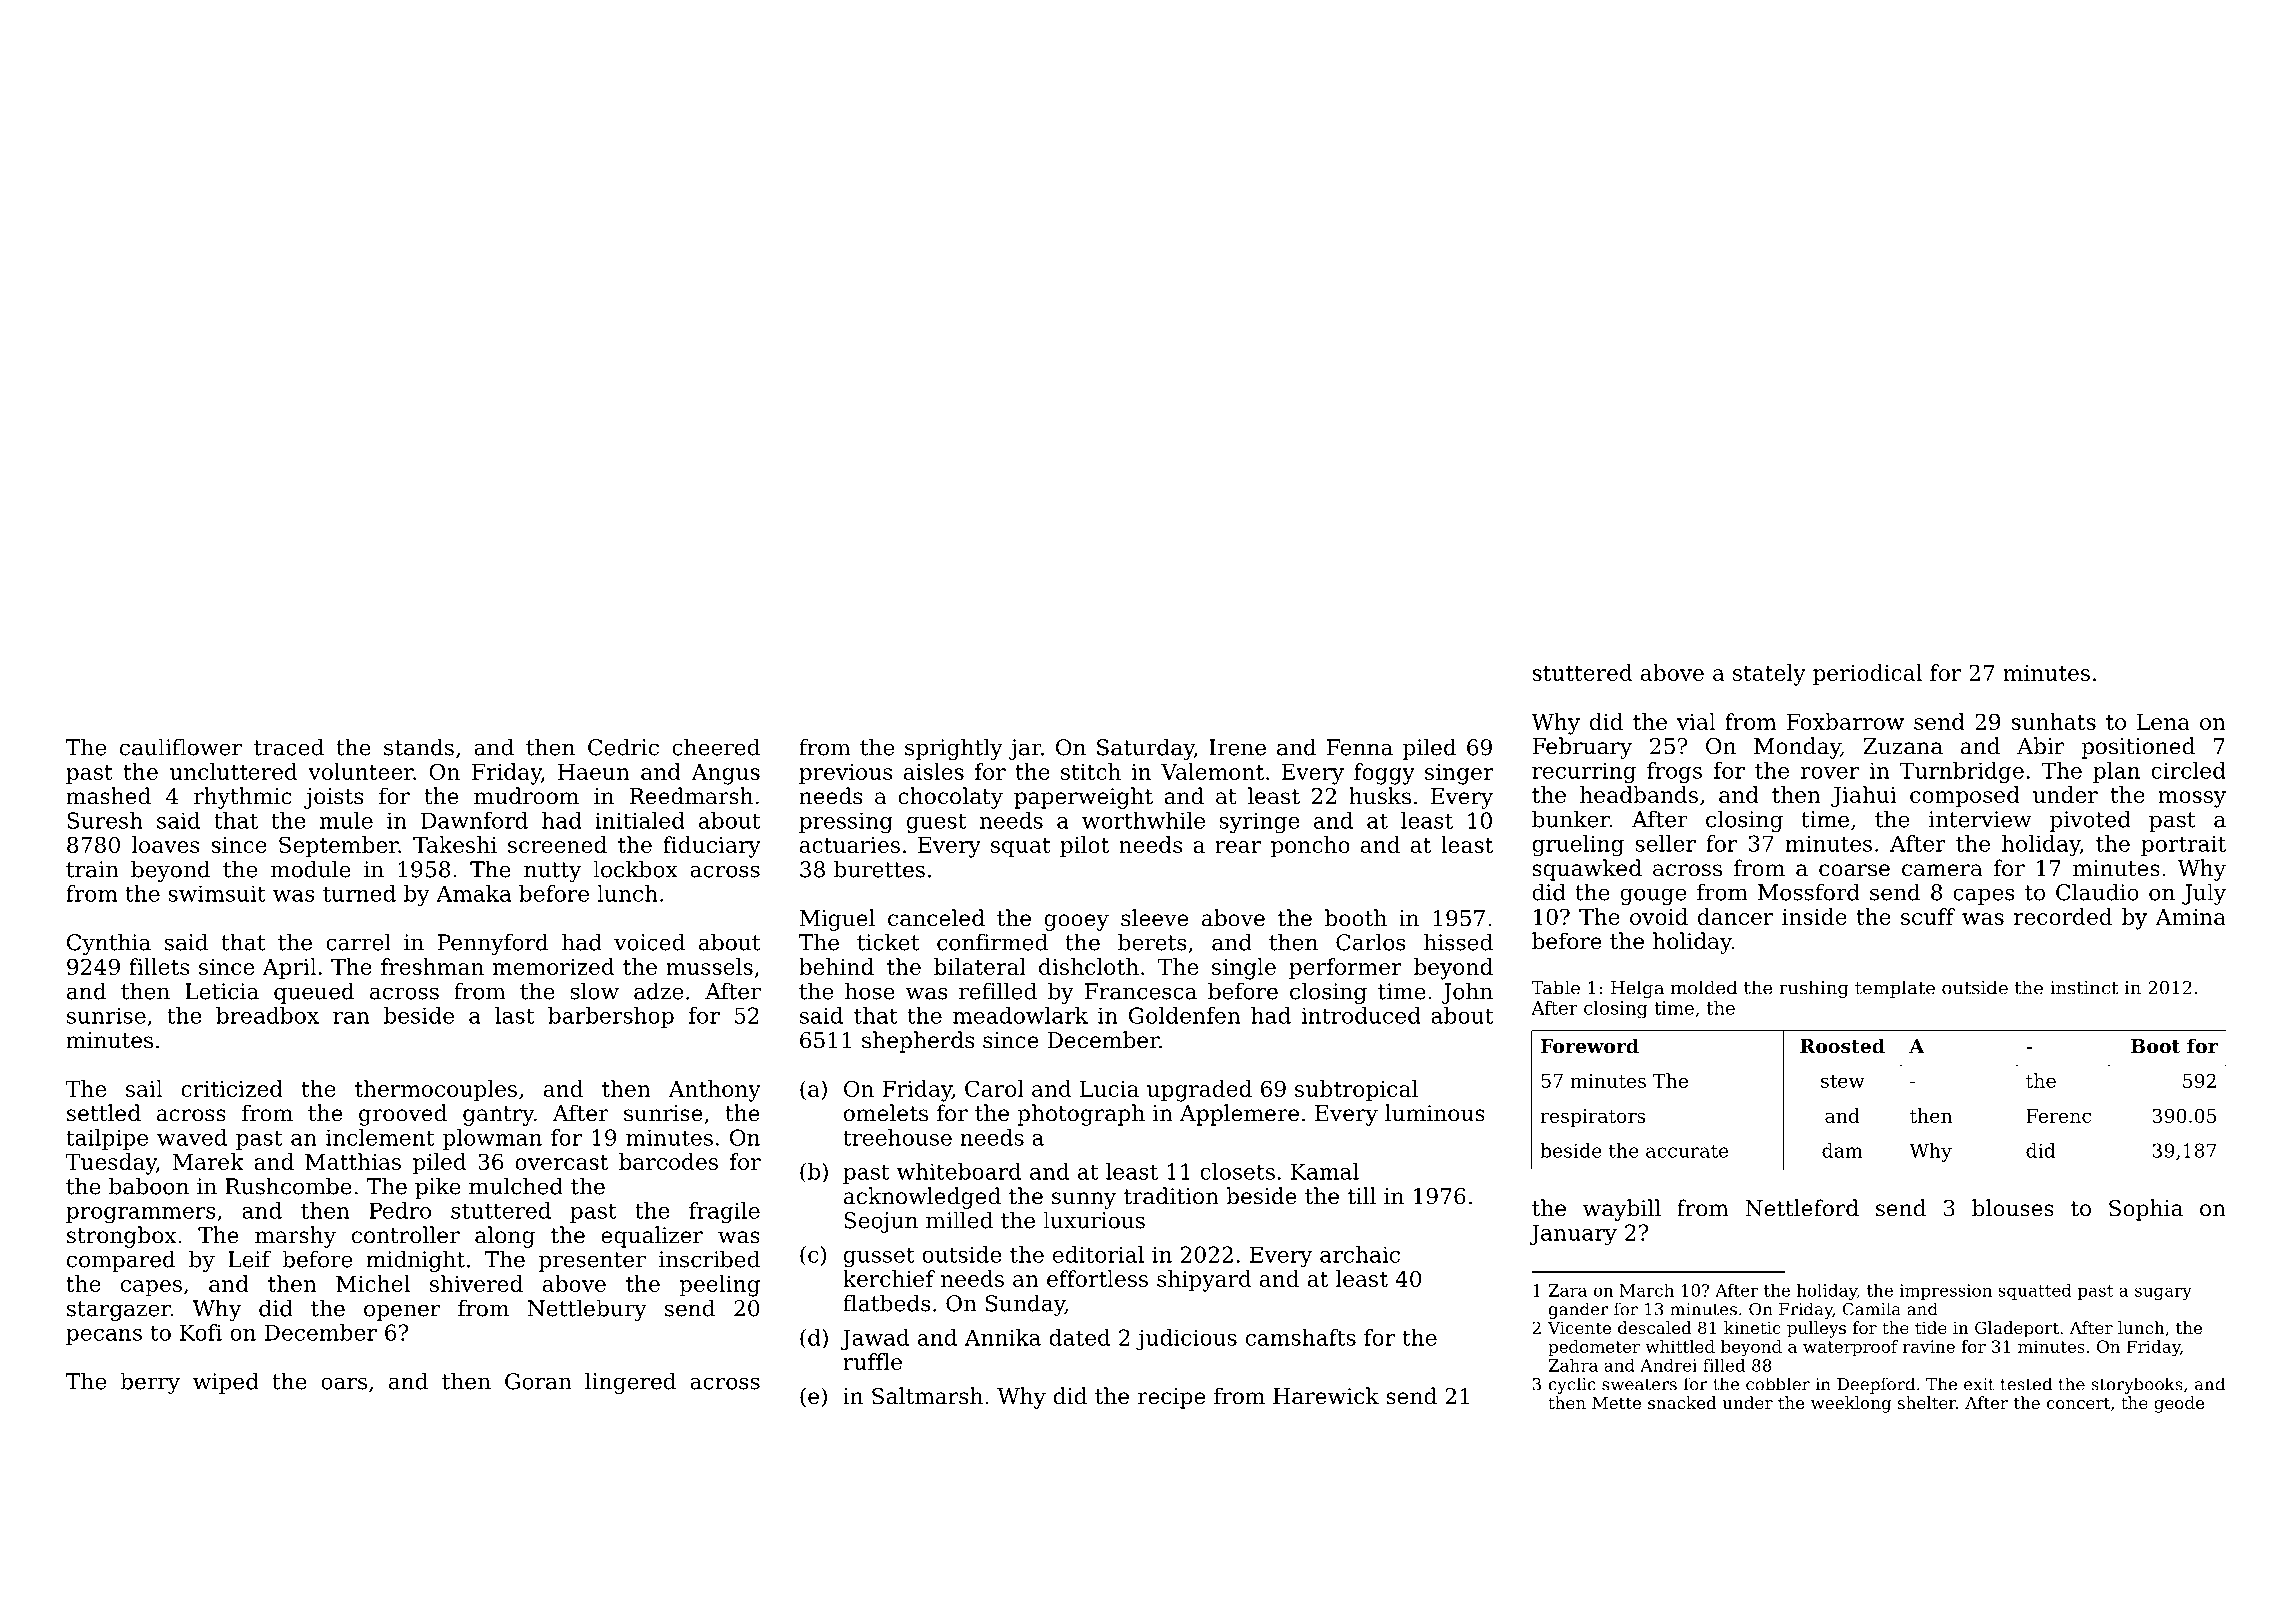 The width and height of the document is (2292, 1620). What do you see at coordinates (2163, 722) in the document?
I see `Lena` at bounding box center [2163, 722].
